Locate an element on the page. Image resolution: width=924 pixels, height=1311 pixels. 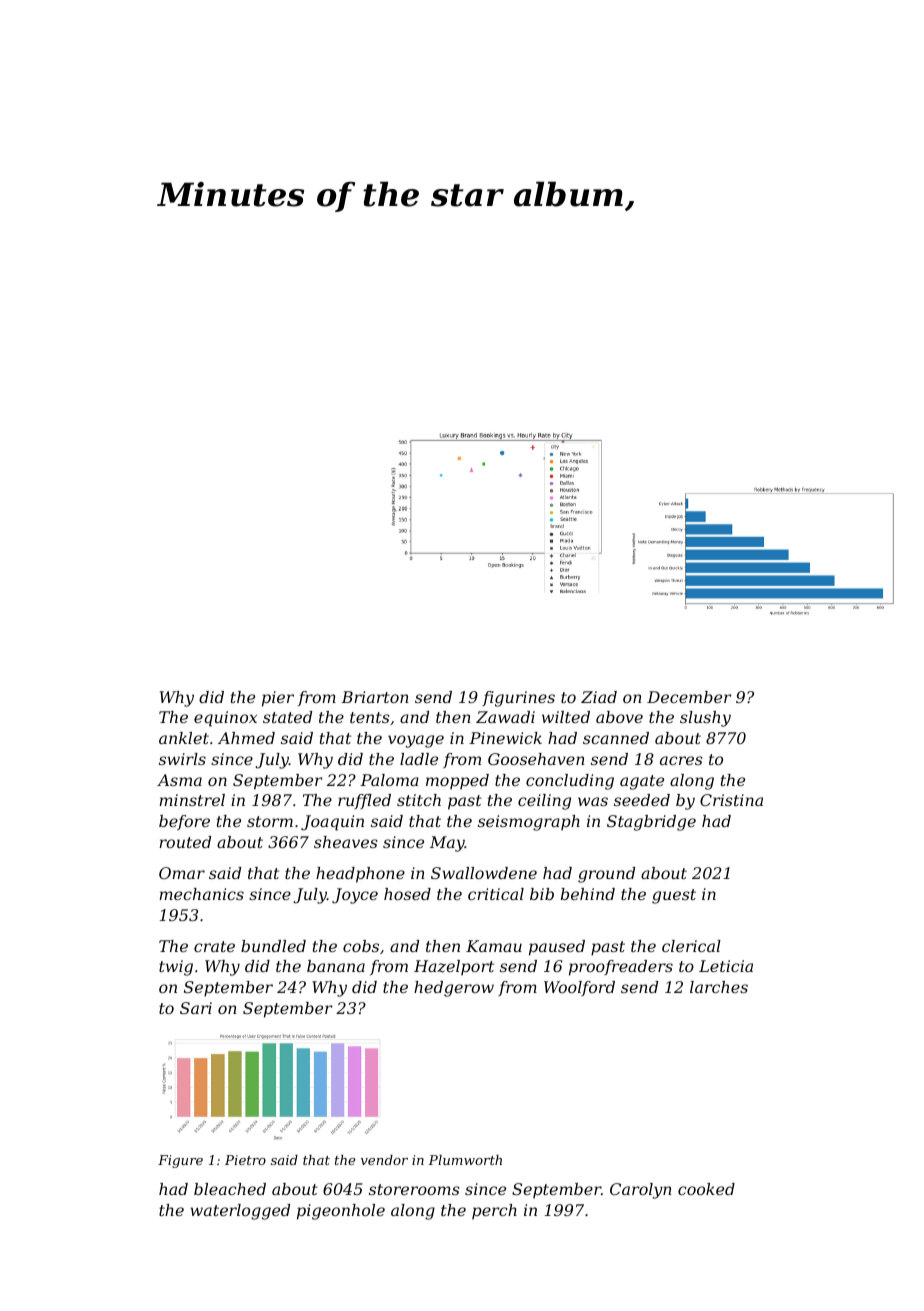
Carolyn is located at coordinates (641, 1191).
